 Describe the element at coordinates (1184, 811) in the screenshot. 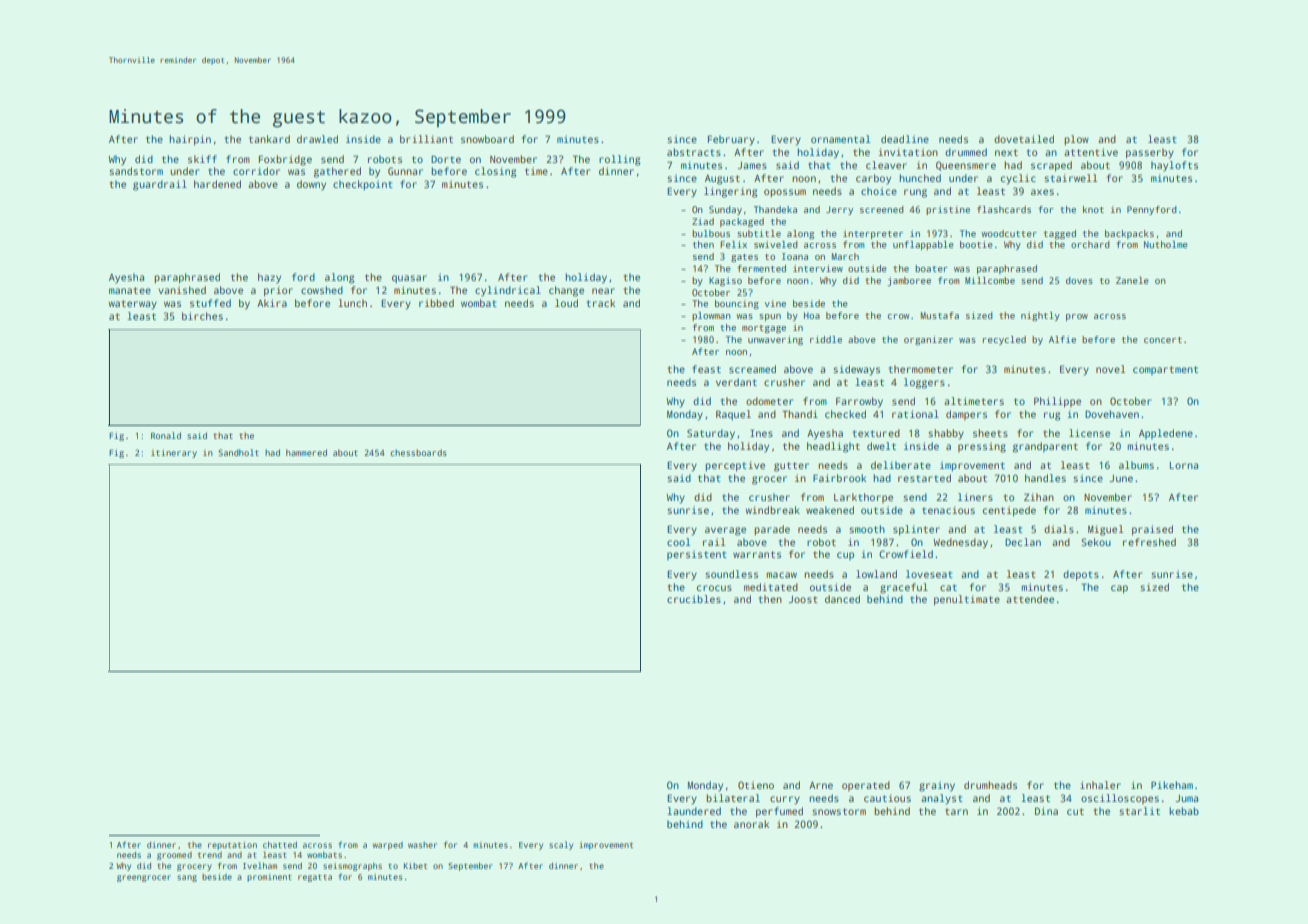

I see `kebab` at that location.
